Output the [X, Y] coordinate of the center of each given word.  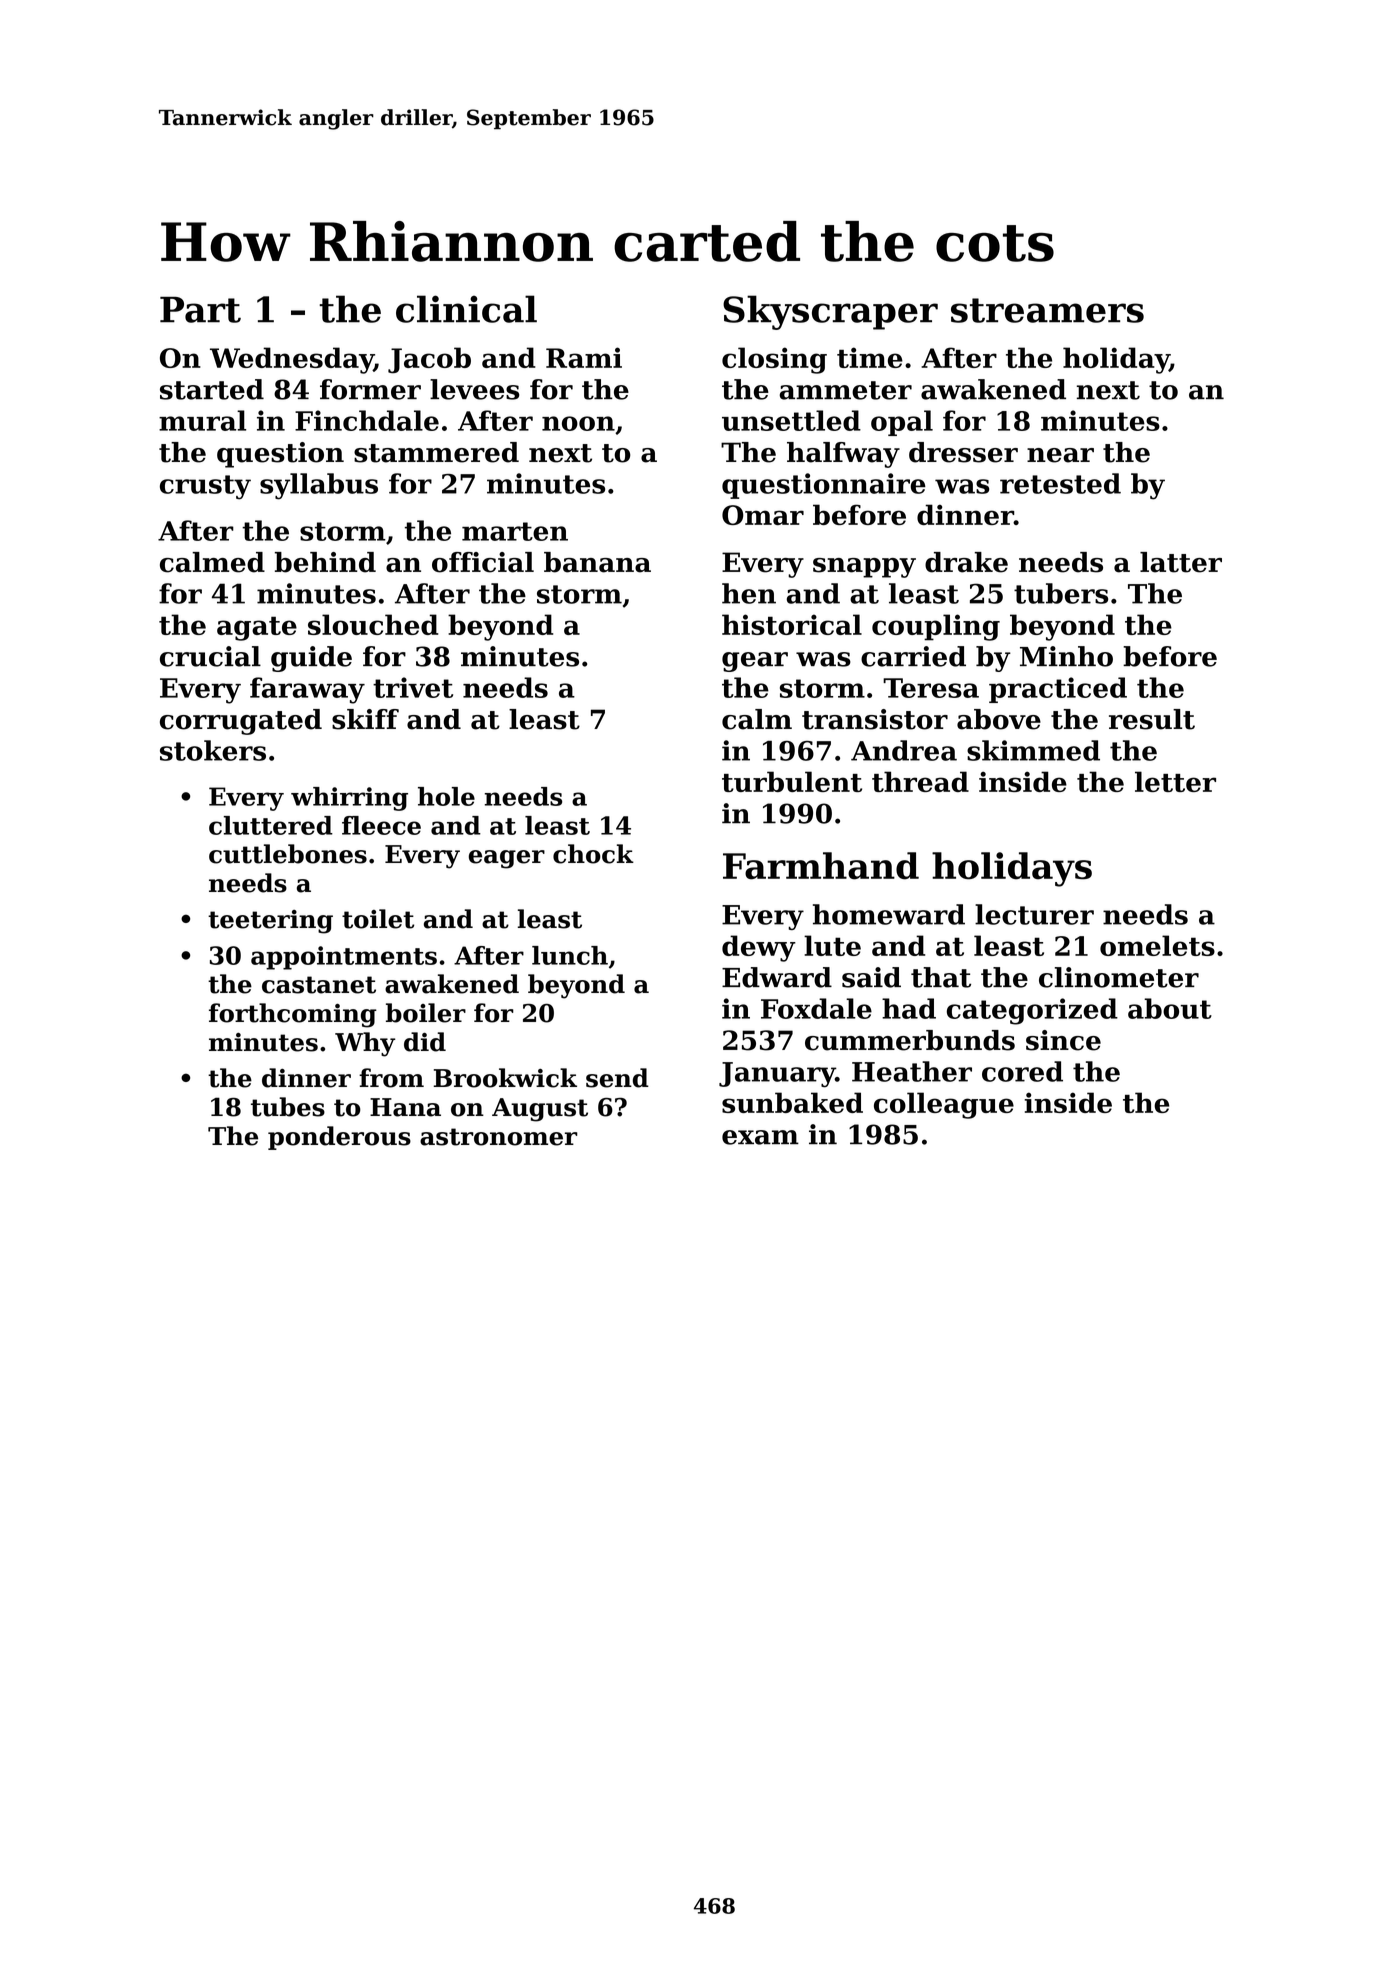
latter [1181, 562]
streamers [1047, 310]
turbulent [792, 781]
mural [202, 420]
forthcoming [293, 1015]
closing [774, 360]
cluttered [271, 825]
